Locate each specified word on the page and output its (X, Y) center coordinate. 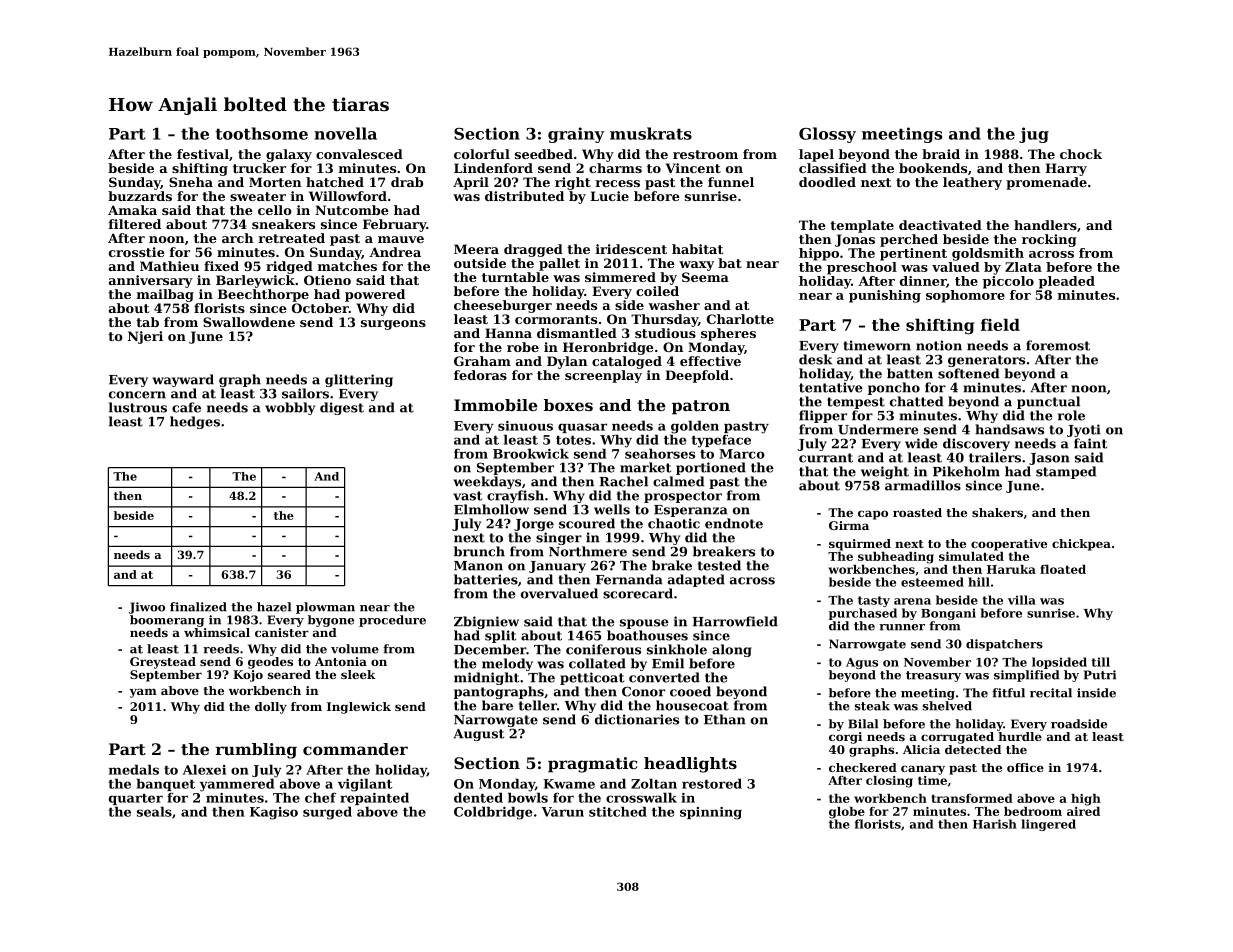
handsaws (1009, 429)
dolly (271, 708)
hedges (195, 422)
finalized (198, 607)
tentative (831, 387)
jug (1034, 135)
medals (134, 769)
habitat (697, 249)
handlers (1045, 225)
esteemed (932, 582)
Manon (478, 566)
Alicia (921, 749)
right (573, 183)
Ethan (725, 719)
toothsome (261, 133)
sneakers (283, 224)
